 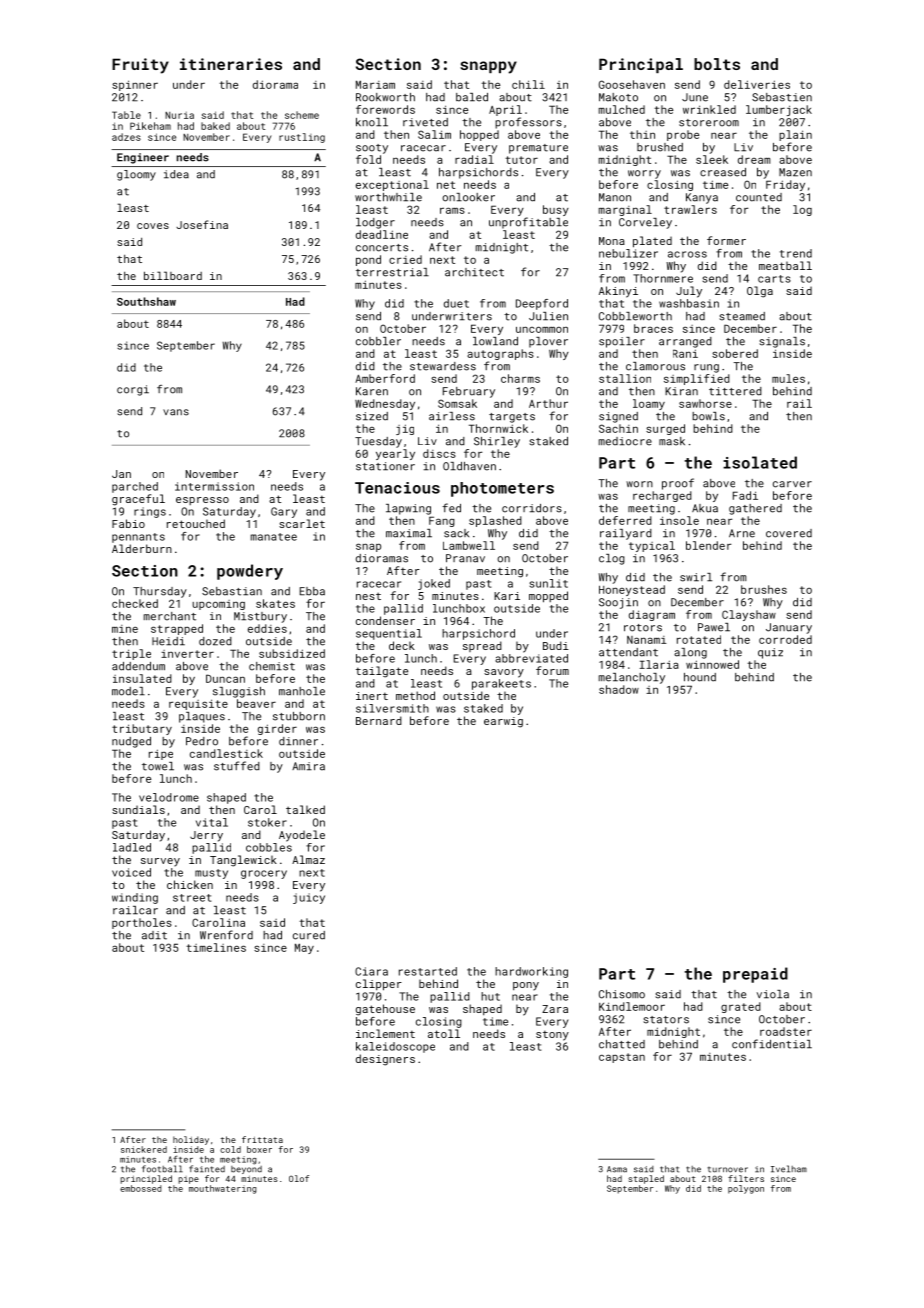 I want to click on Almaz, so click(x=308, y=859).
